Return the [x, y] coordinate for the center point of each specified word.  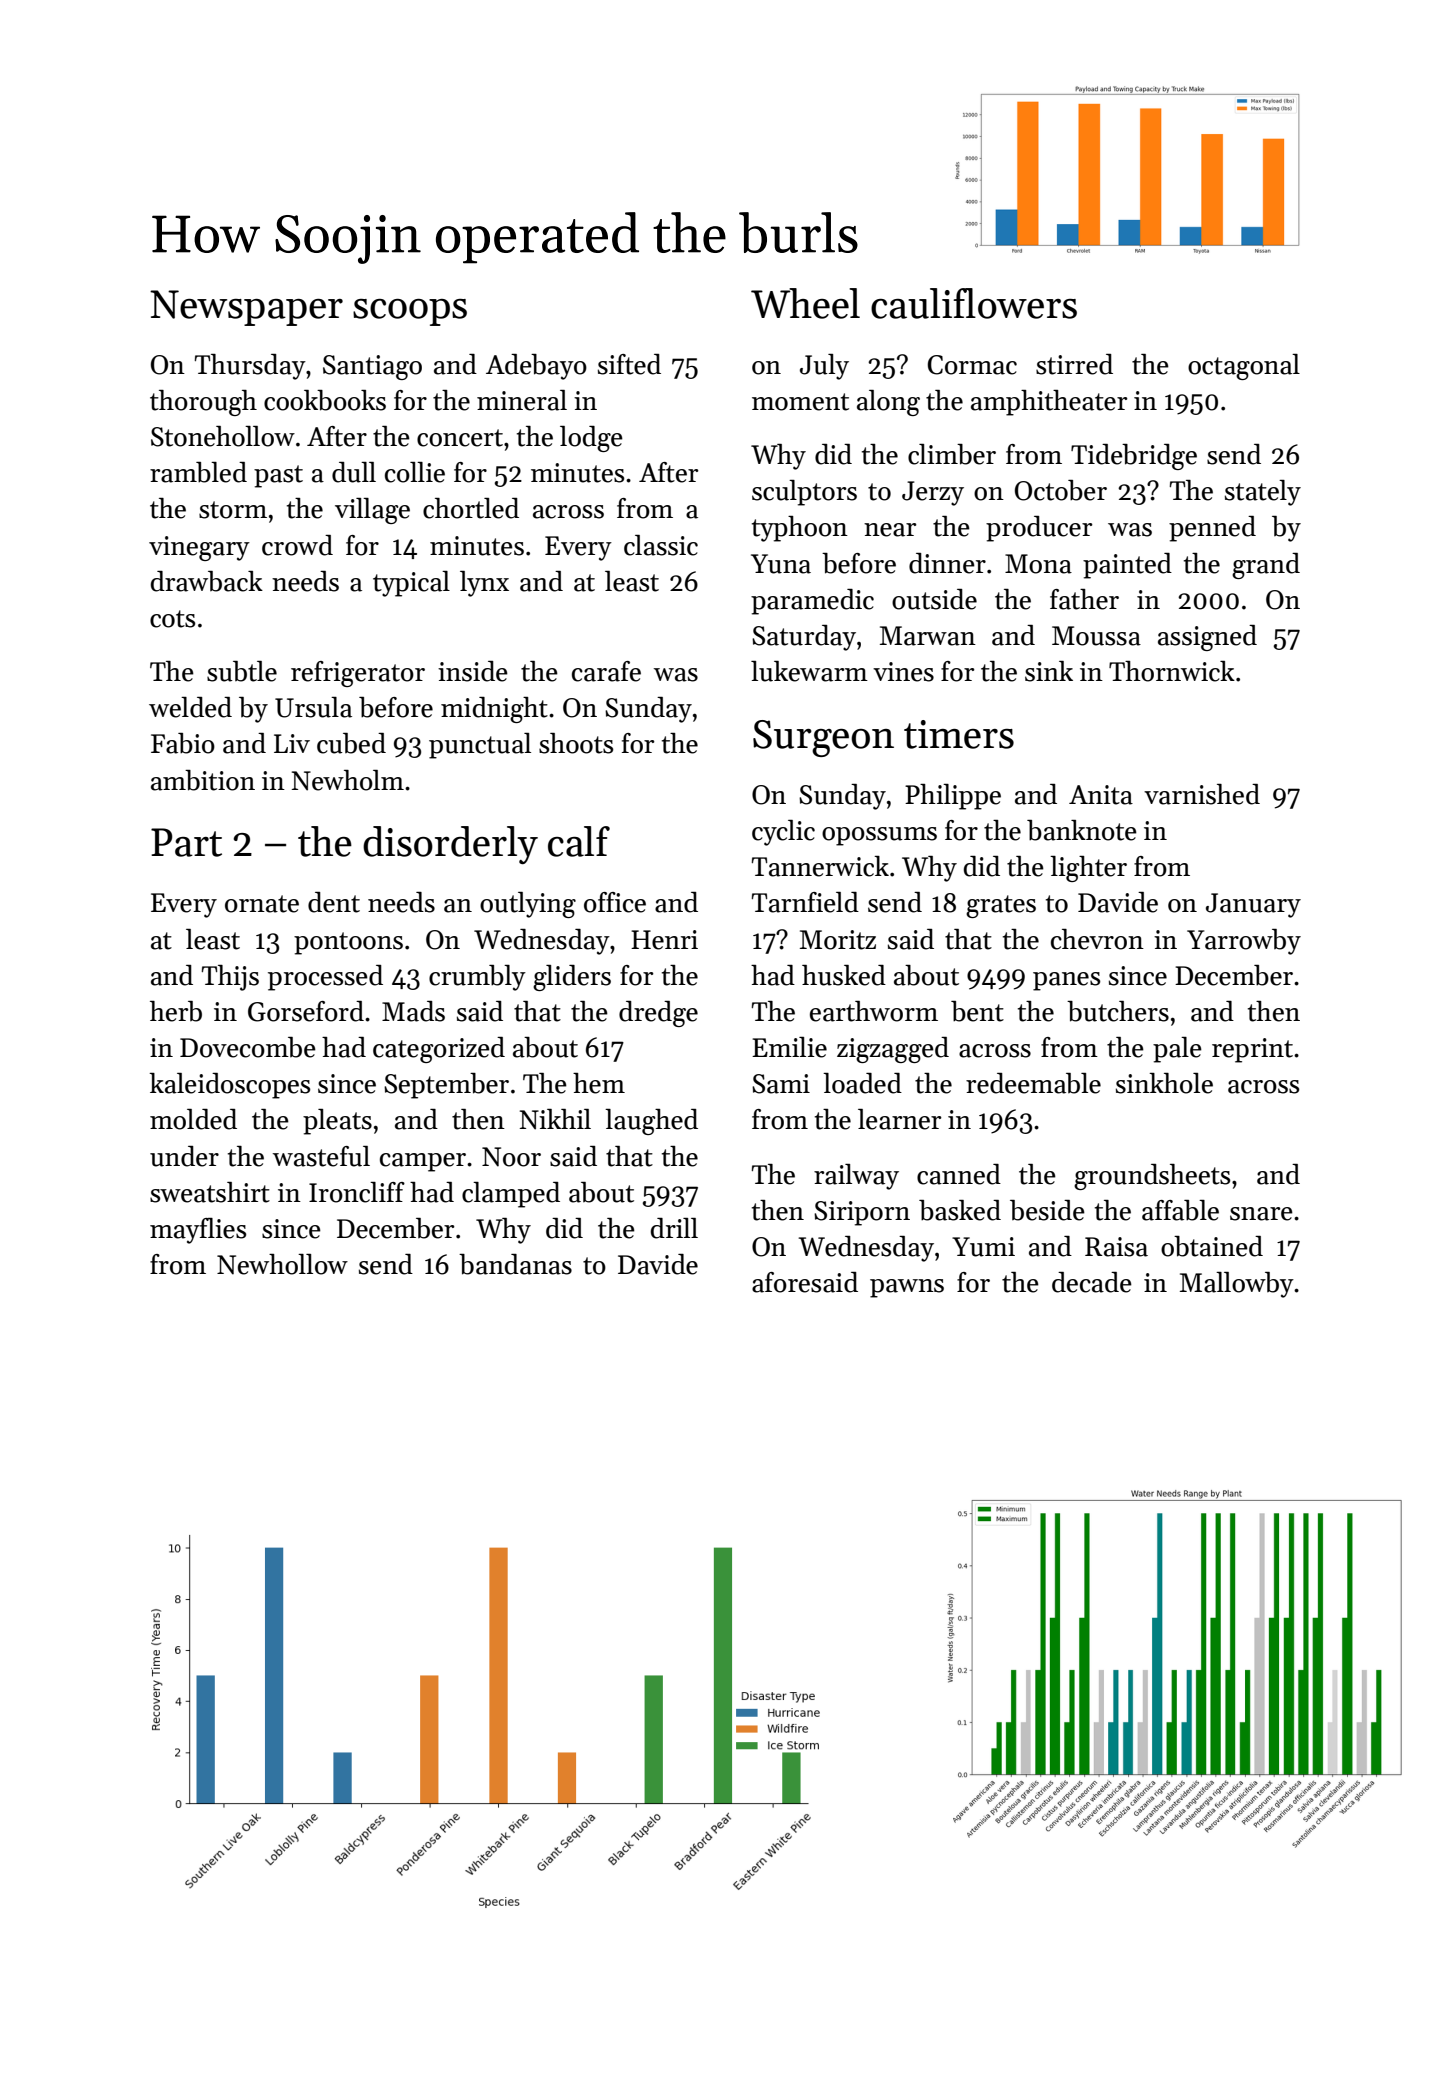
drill [674, 1228]
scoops [410, 312]
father [1084, 599]
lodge [591, 439]
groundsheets [1152, 1177]
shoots [576, 743]
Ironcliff [357, 1192]
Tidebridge [1134, 457]
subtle [242, 671]
